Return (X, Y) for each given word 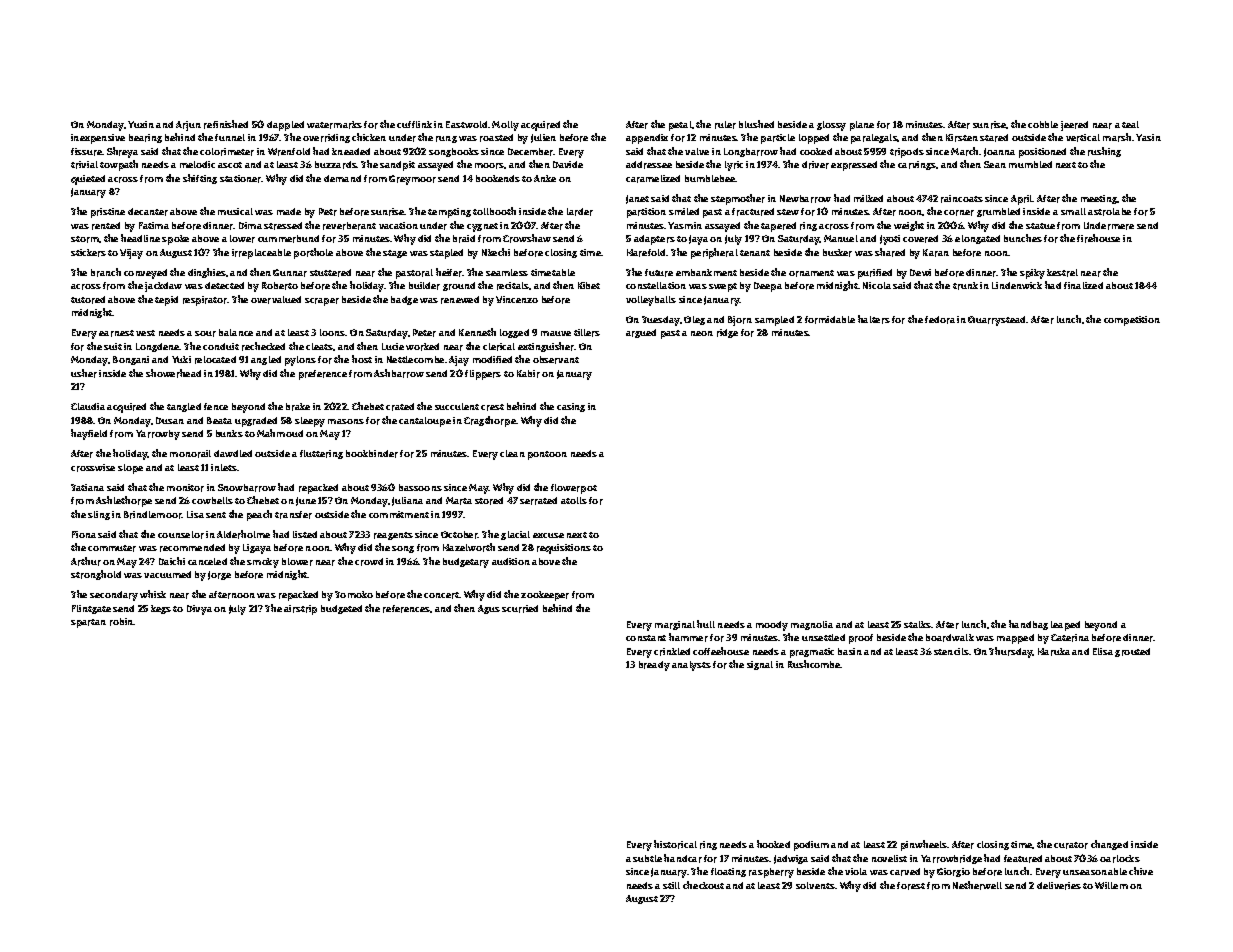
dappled (285, 126)
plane (862, 126)
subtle (647, 858)
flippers (483, 375)
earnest (116, 333)
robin (122, 622)
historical (675, 844)
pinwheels (924, 845)
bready (654, 666)
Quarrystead (997, 321)
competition (1132, 321)
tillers (587, 333)
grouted (1132, 652)
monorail (190, 454)
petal (680, 126)
